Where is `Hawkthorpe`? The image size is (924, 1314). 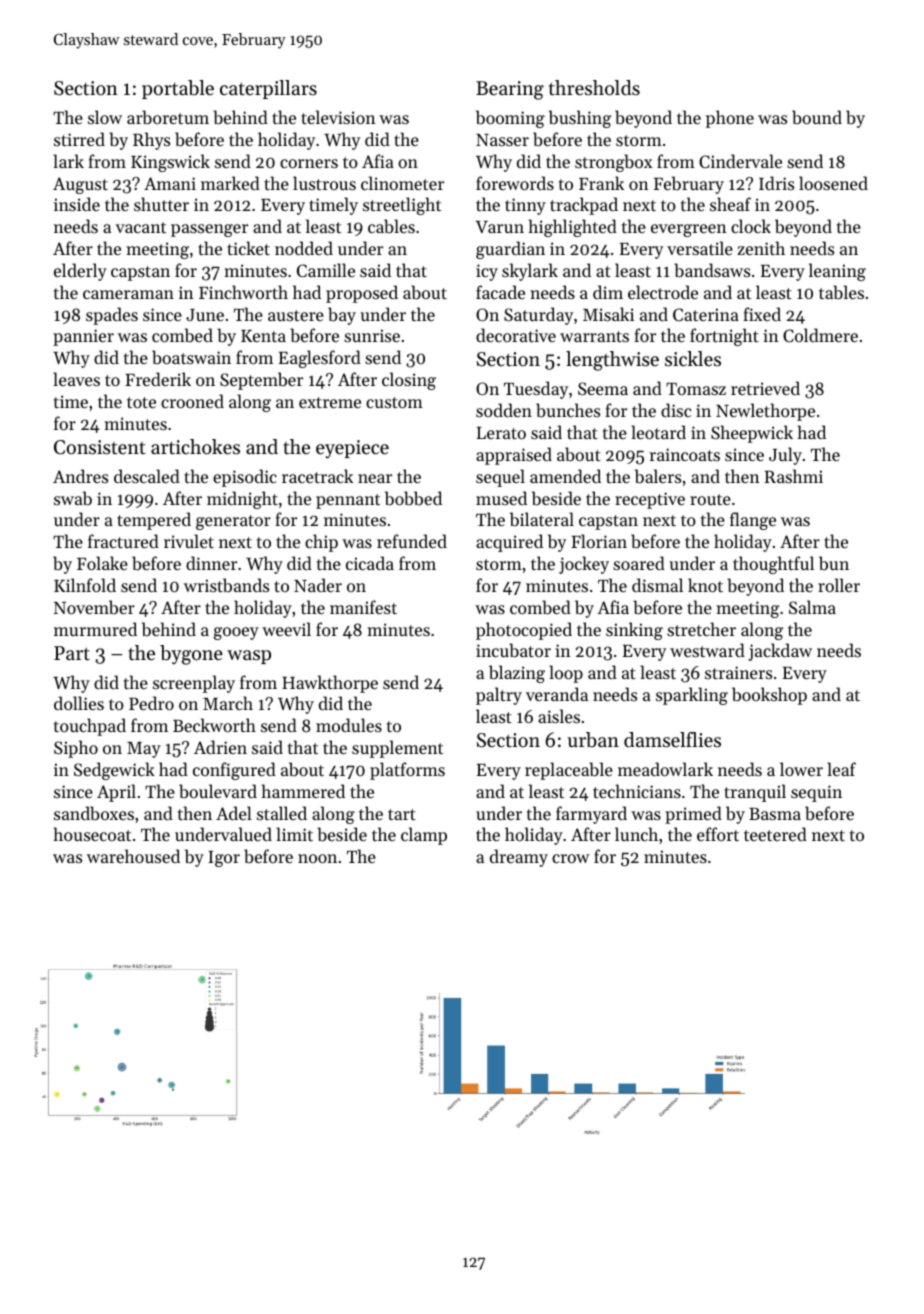 Hawkthorpe is located at coordinates (330, 684).
